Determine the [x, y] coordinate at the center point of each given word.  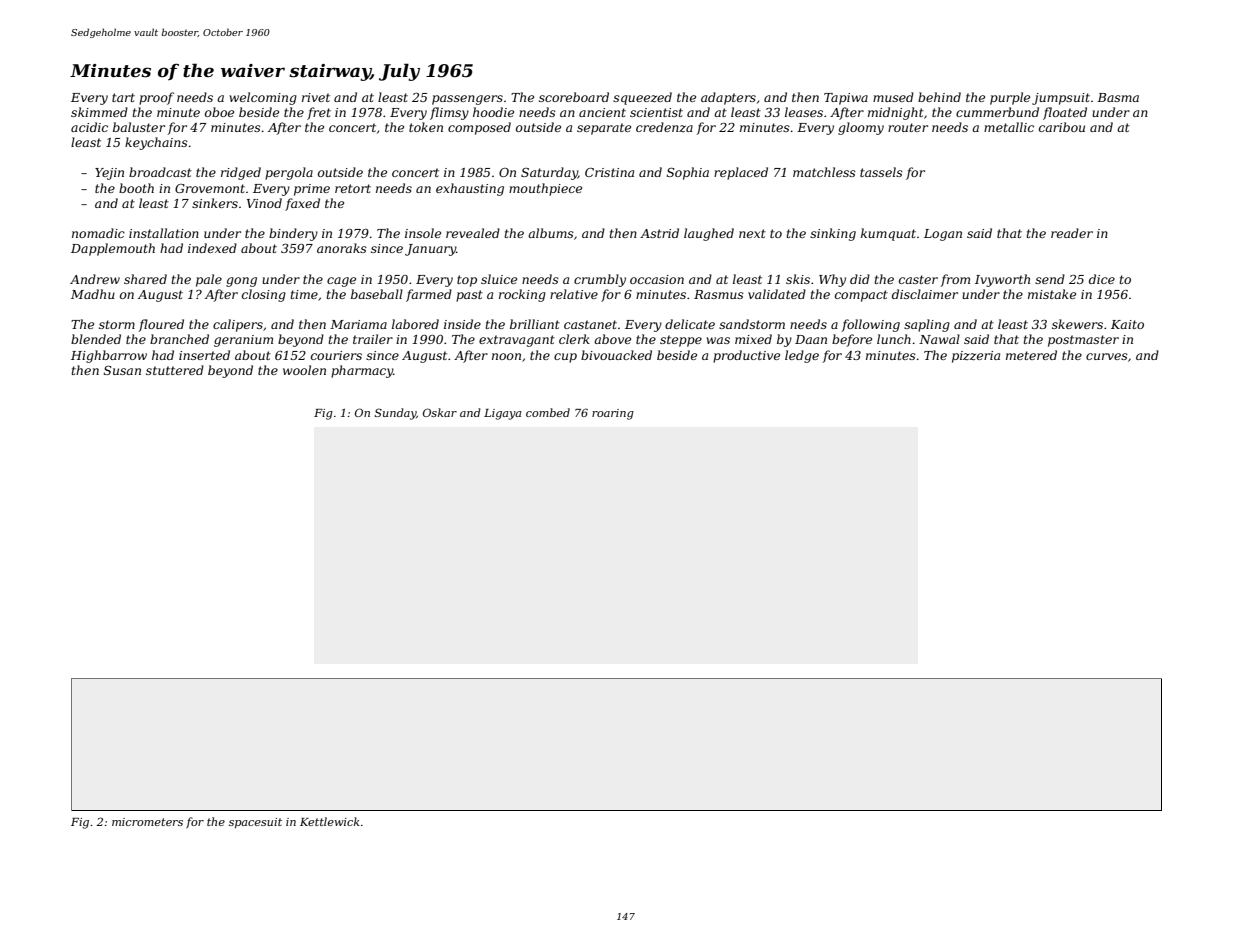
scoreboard [574, 97]
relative [574, 294]
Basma [1118, 97]
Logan [943, 235]
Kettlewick [330, 821]
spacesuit [255, 823]
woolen [304, 370]
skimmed [99, 112]
